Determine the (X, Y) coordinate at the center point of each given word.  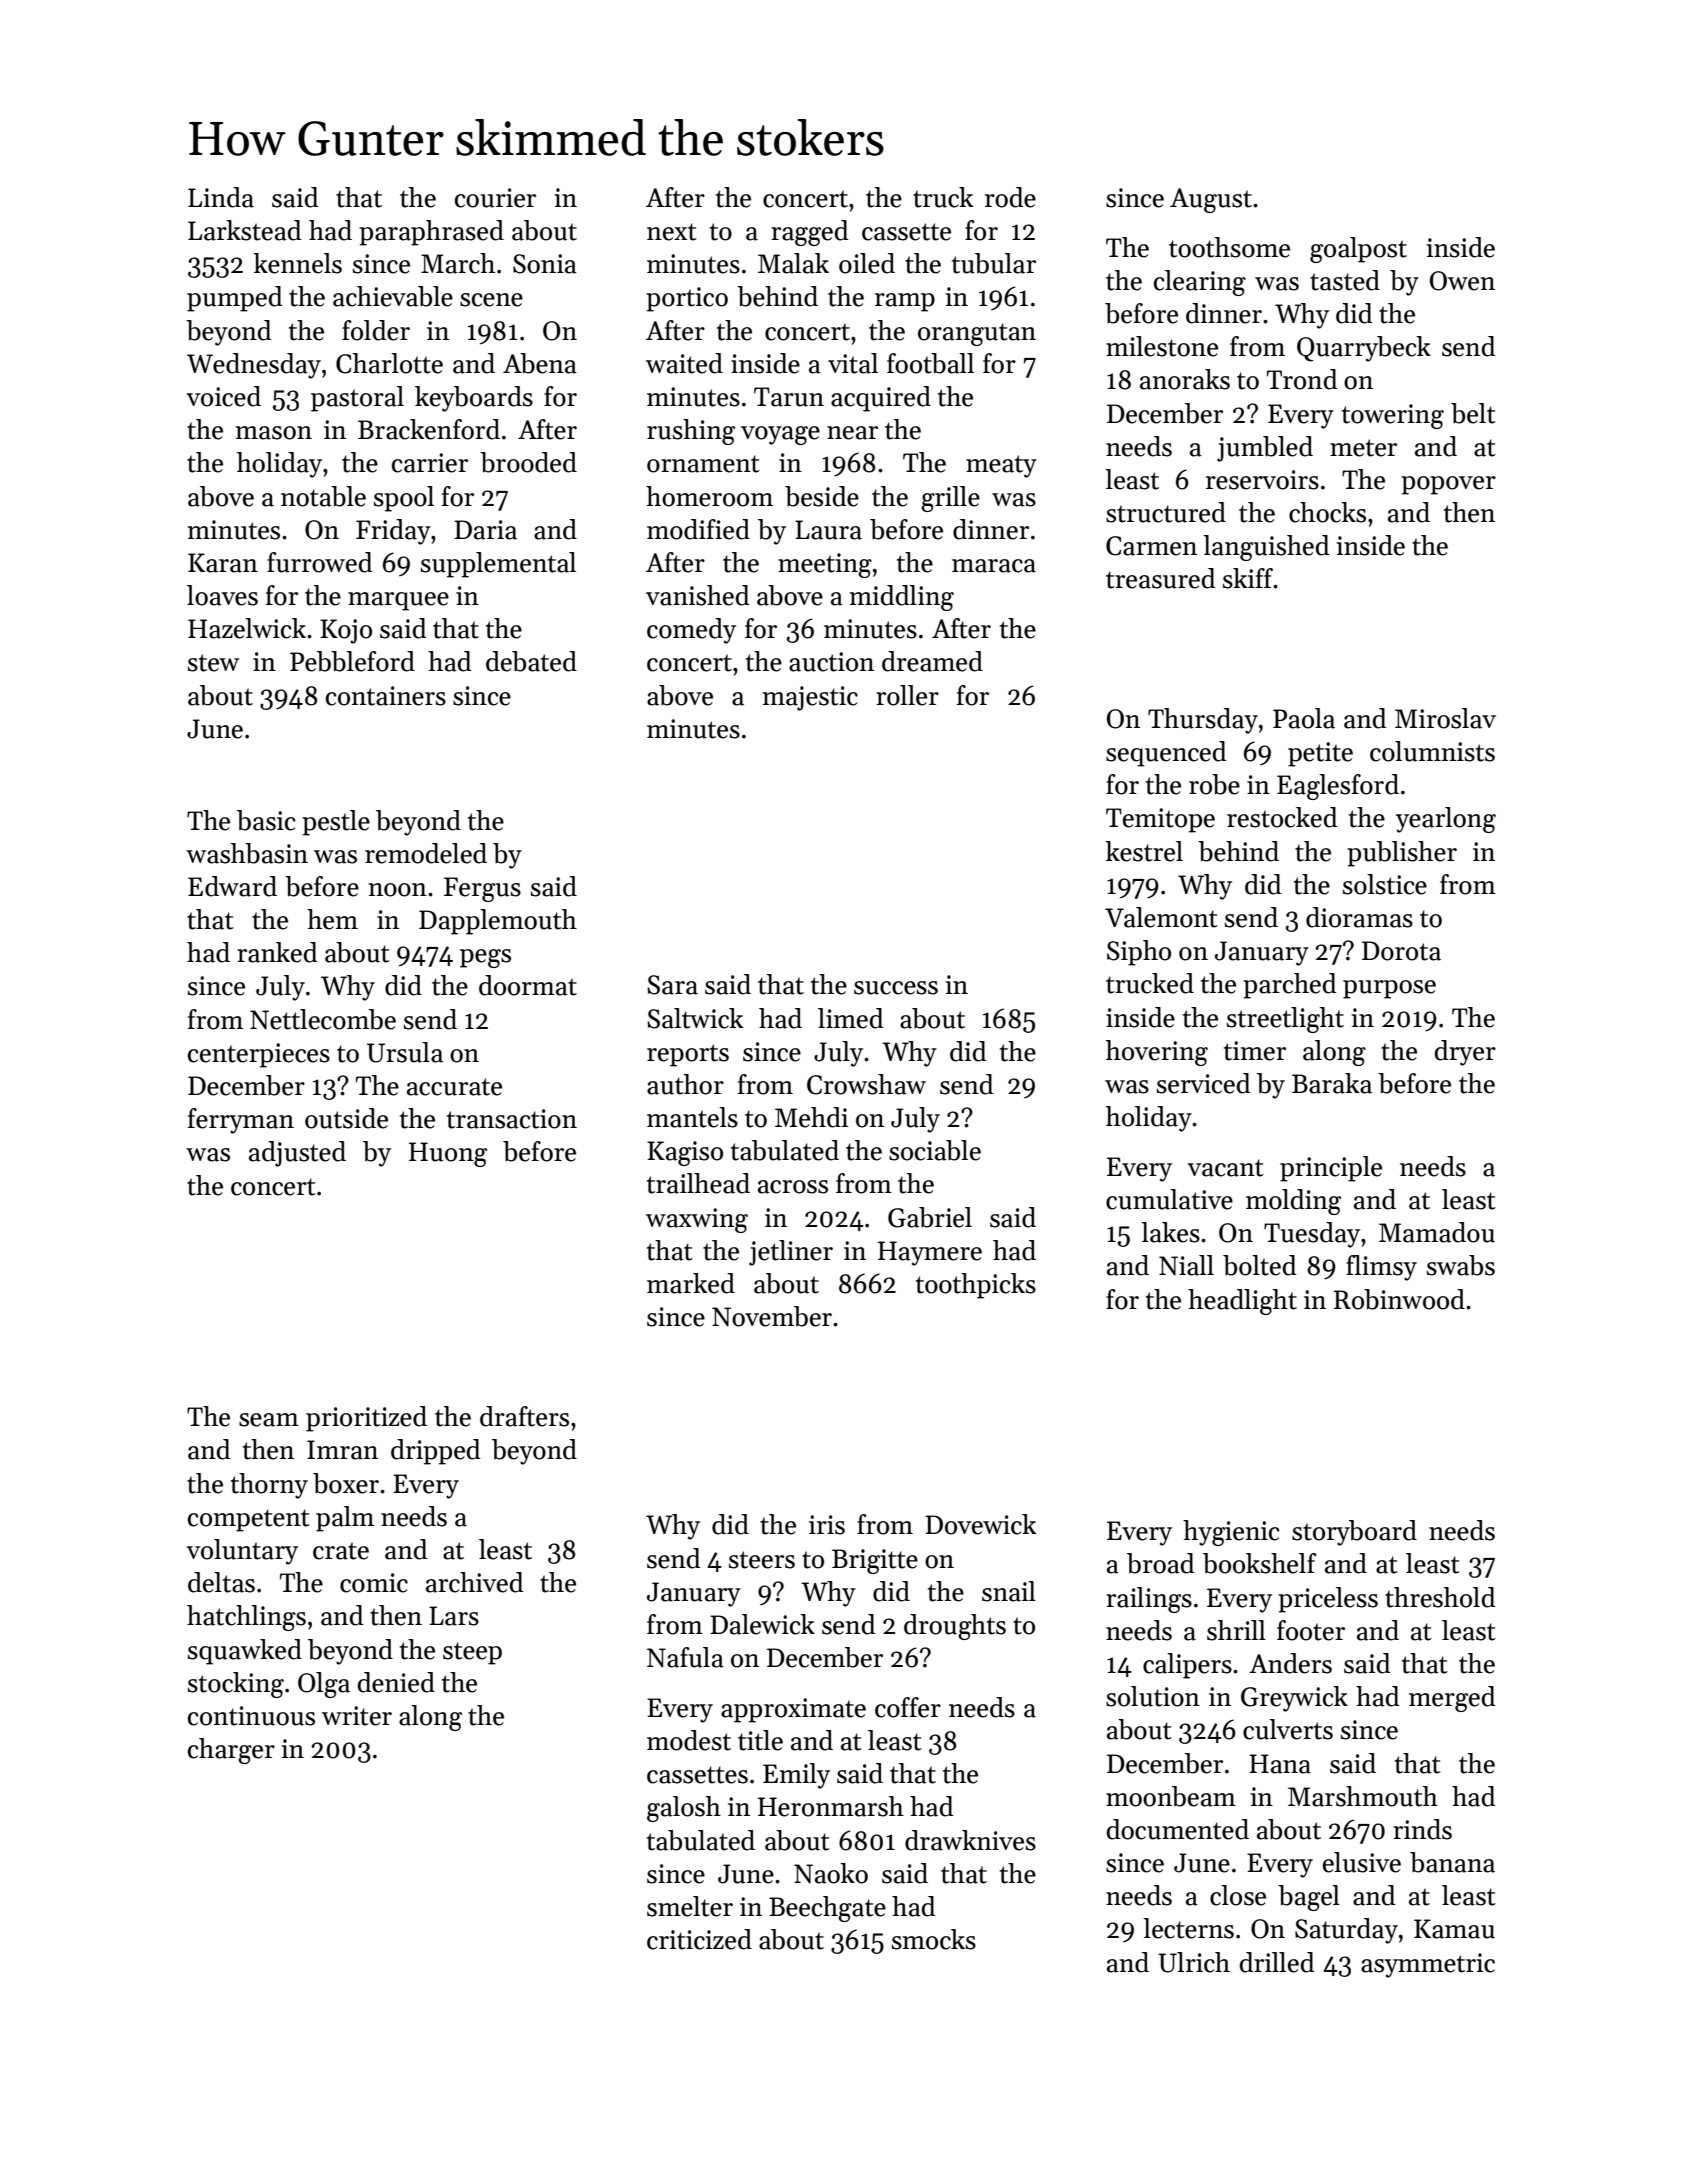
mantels (692, 1117)
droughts (955, 1627)
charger (231, 1751)
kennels (297, 263)
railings (1149, 1600)
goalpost (1358, 250)
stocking (236, 1685)
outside (346, 1118)
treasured (1160, 578)
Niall (1186, 1265)
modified (698, 529)
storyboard (1354, 1533)
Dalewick (762, 1624)
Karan (223, 563)
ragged (809, 233)
